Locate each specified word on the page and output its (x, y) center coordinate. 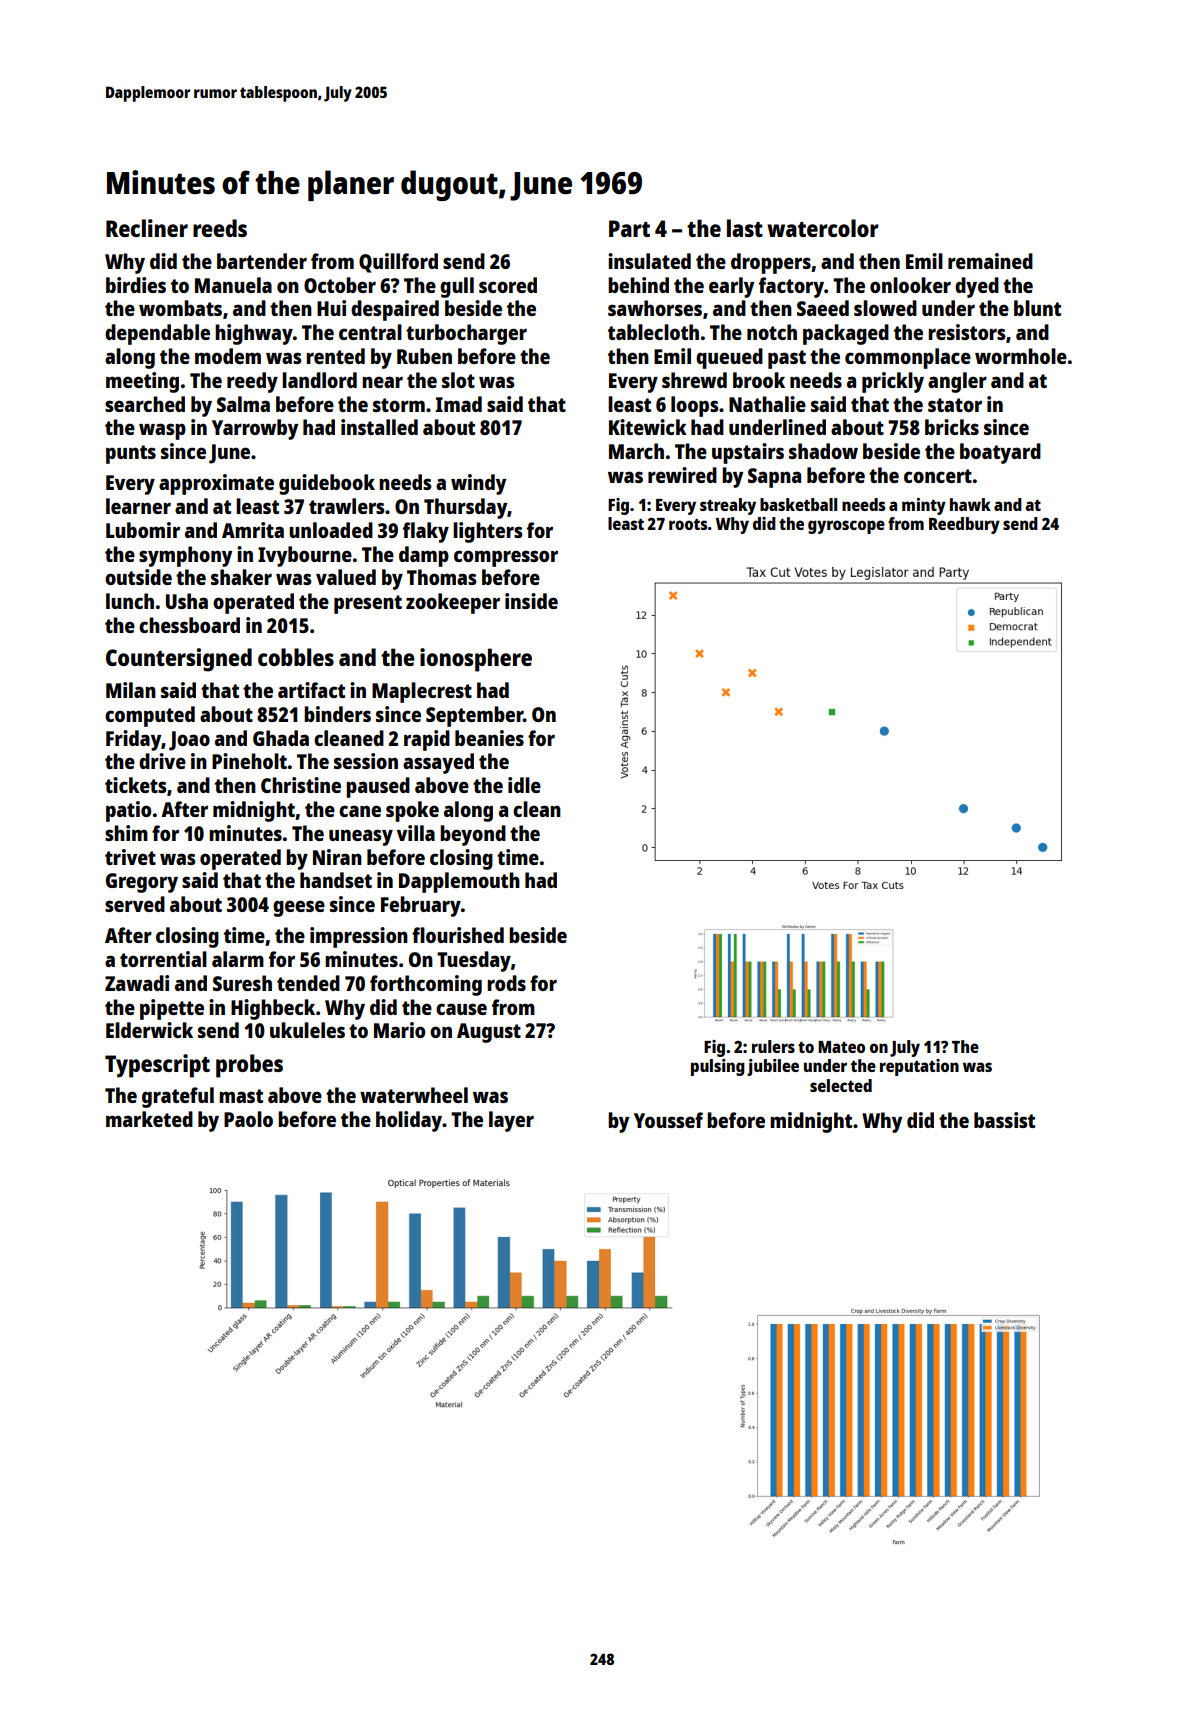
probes (249, 1066)
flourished (458, 935)
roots (688, 524)
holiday (409, 1121)
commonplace (908, 358)
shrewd (694, 380)
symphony (185, 556)
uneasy (361, 837)
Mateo (841, 1047)
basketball (798, 504)
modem (228, 356)
